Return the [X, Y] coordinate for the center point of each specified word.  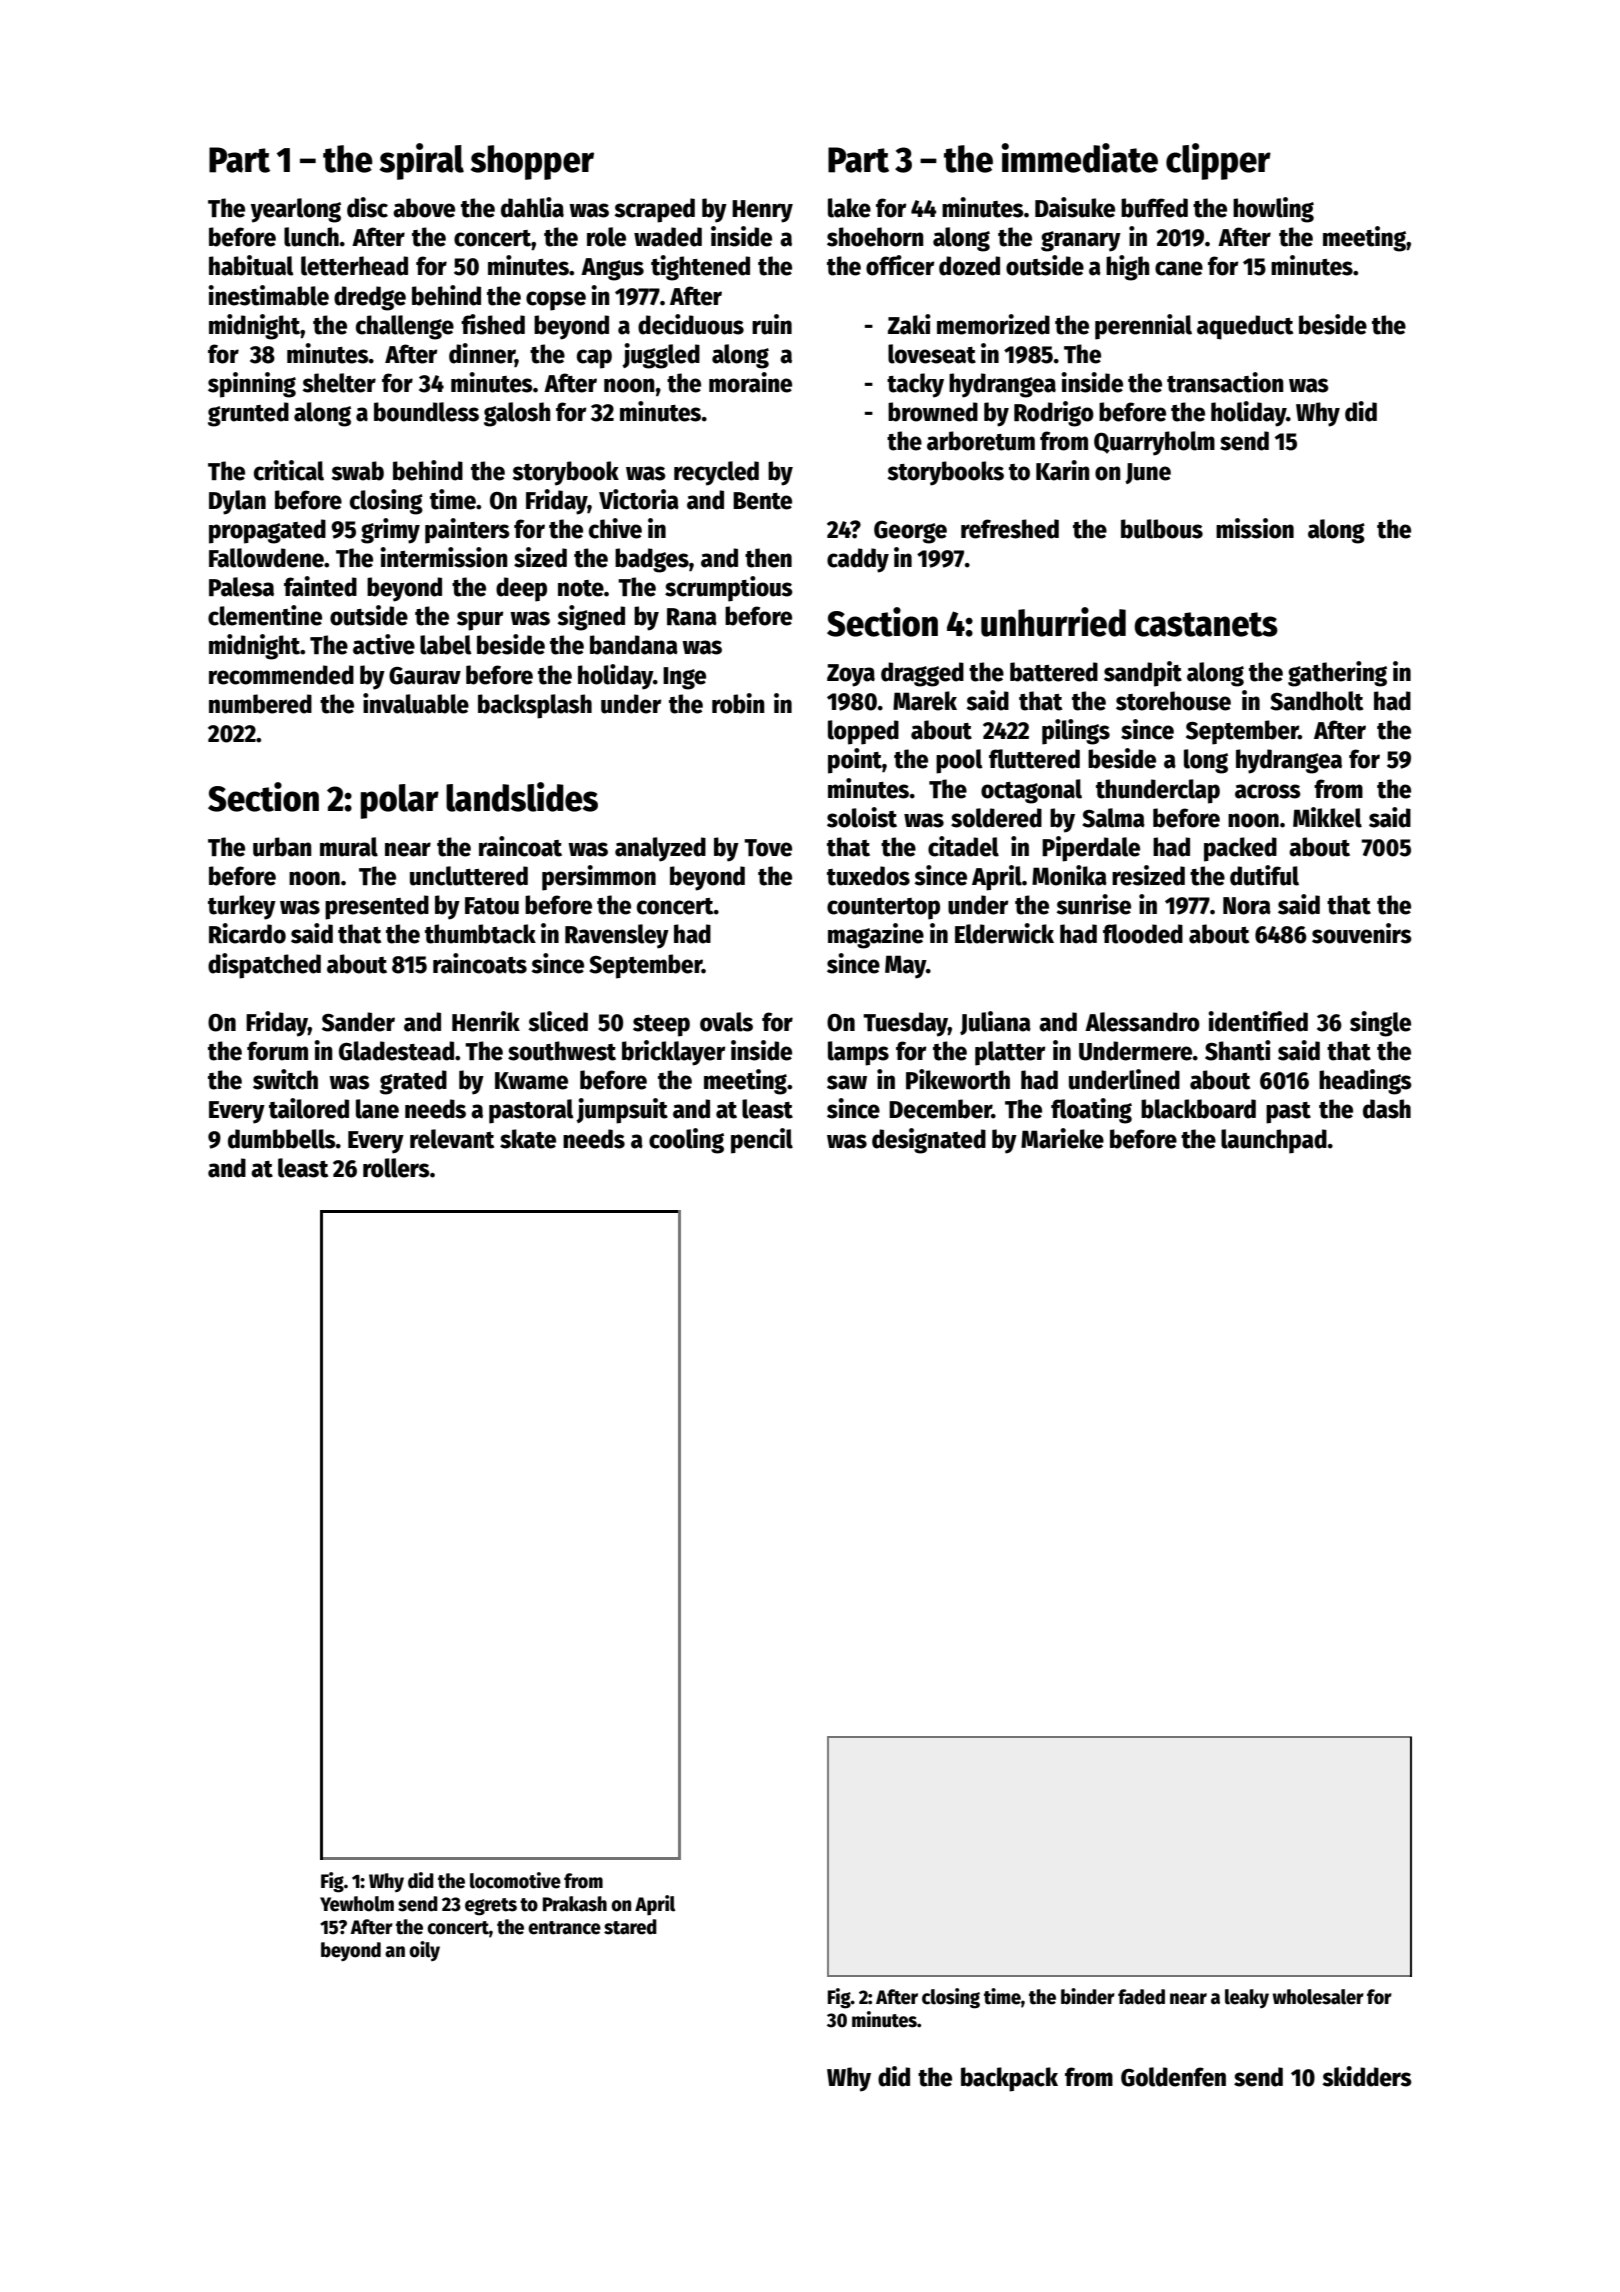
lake [849, 208]
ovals [726, 1022]
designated [929, 1141]
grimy [390, 531]
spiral [421, 161]
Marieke [1062, 1138]
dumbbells [282, 1139]
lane [377, 1109]
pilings [1076, 732]
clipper [1218, 161]
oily [424, 1951]
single [1380, 1024]
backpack [1009, 2079]
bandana [634, 645]
